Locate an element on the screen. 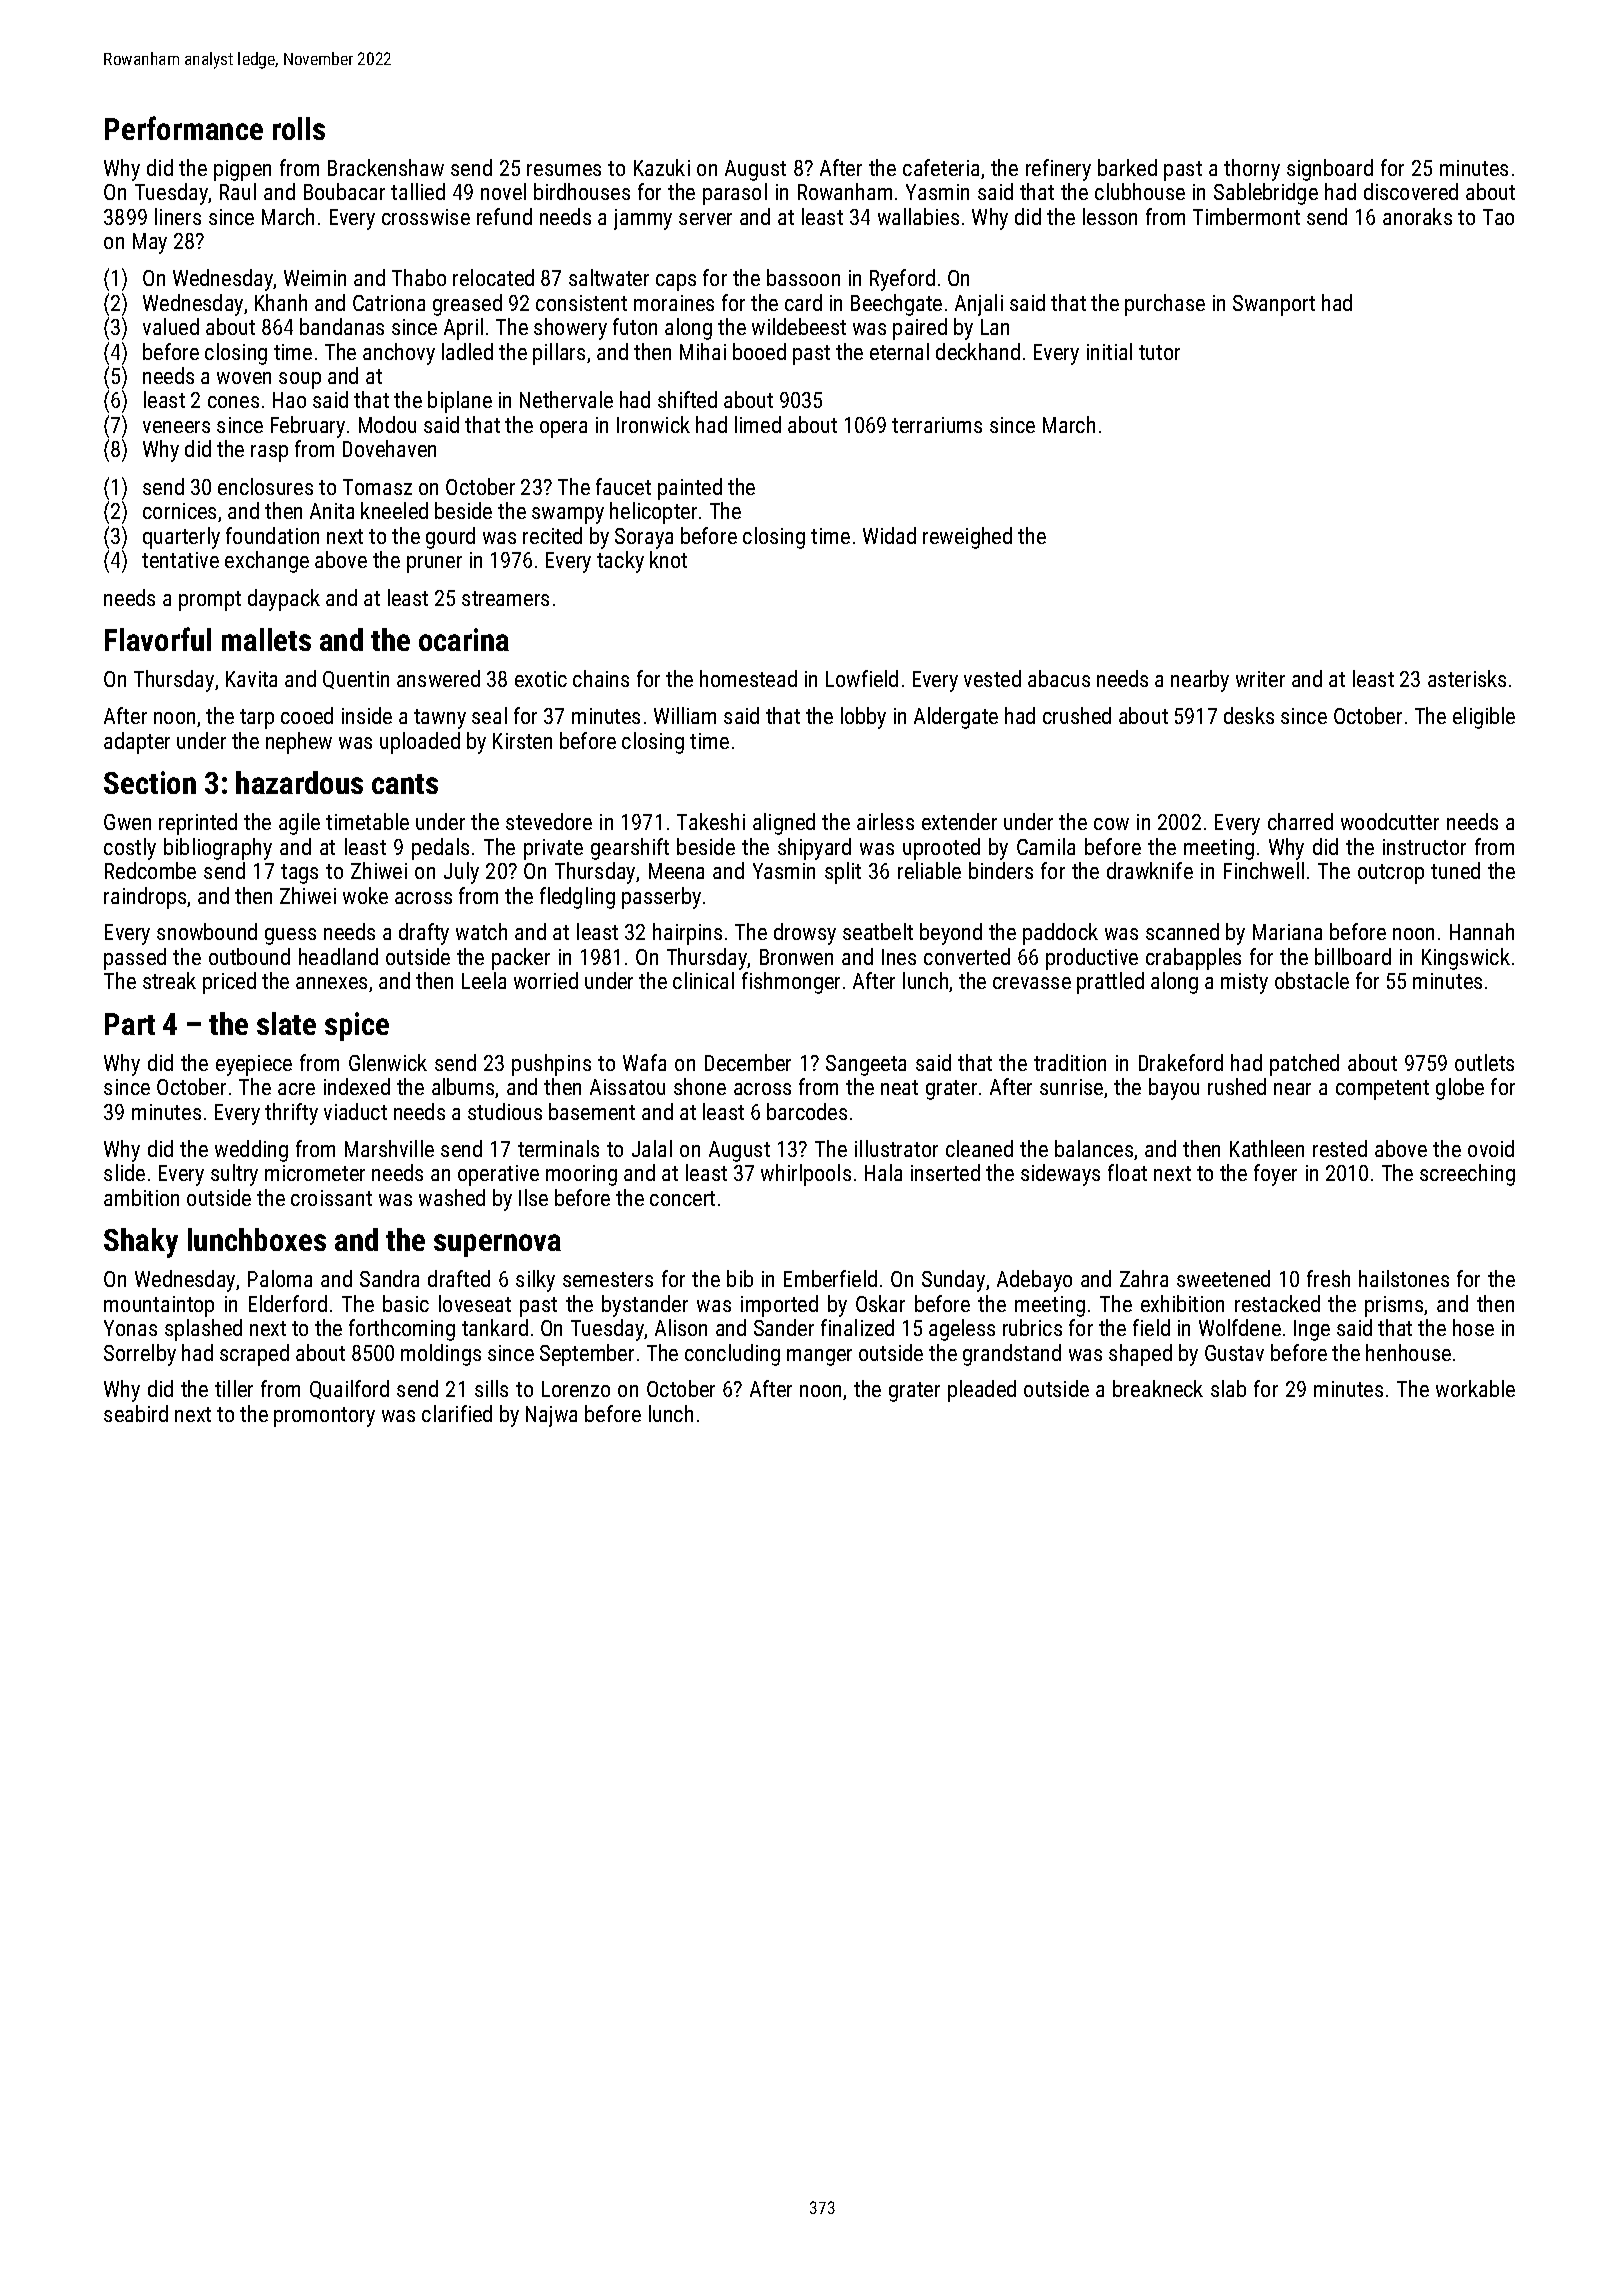 This screenshot has width=1620, height=2292. Shaky is located at coordinates (141, 1243).
